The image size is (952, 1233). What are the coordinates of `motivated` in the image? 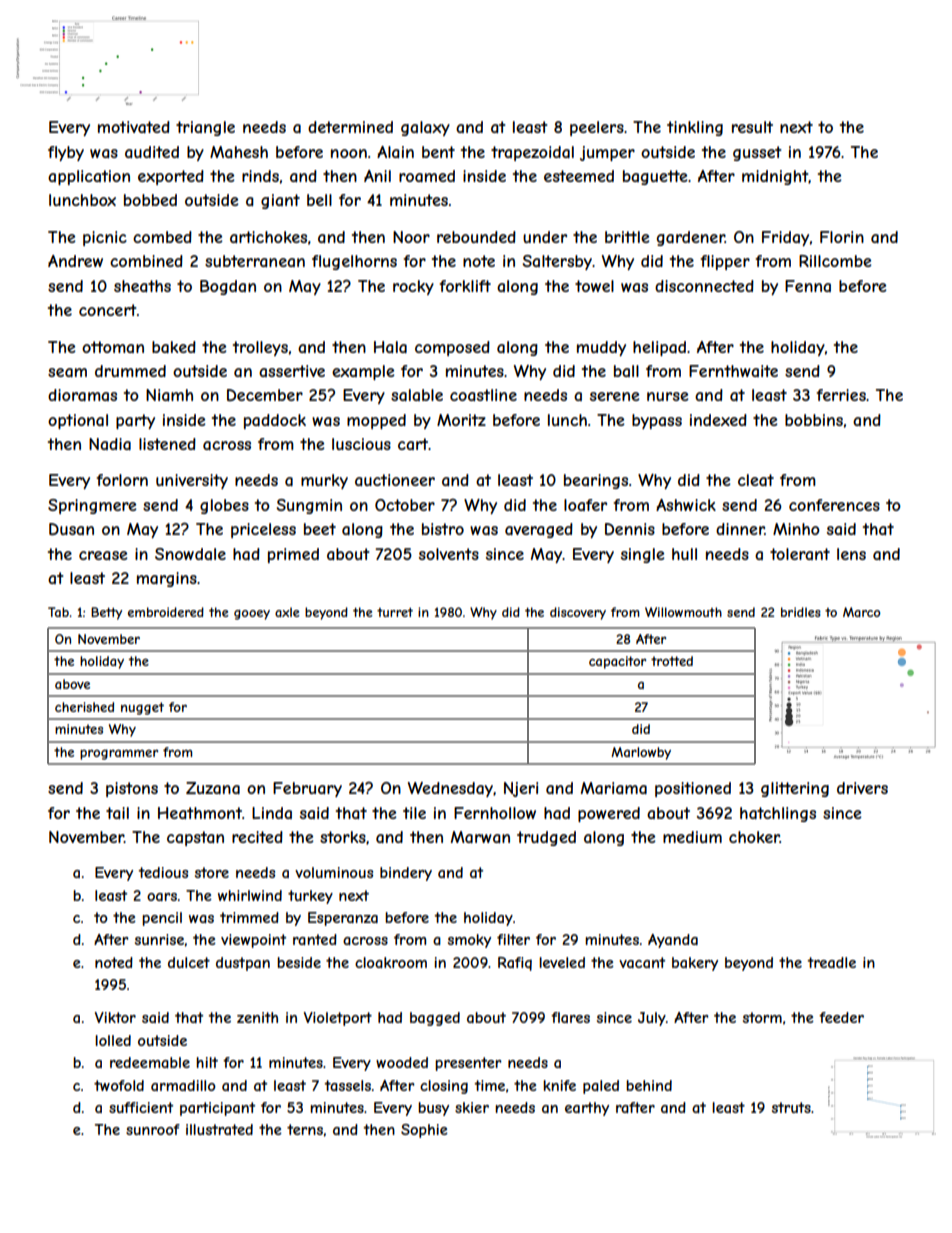 It's located at (134, 127).
